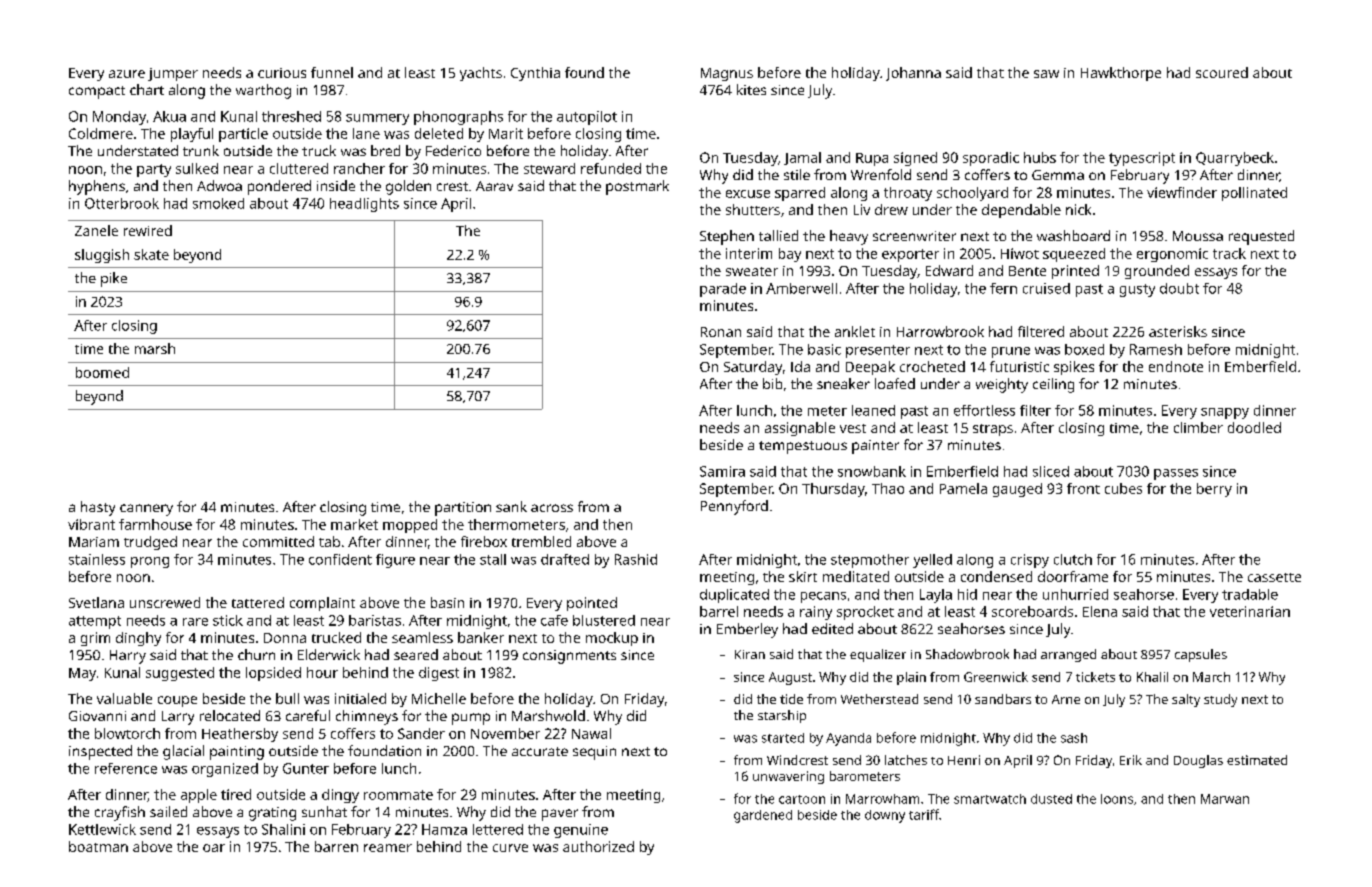 The width and height of the page is (1372, 887). I want to click on sluggish, so click(102, 256).
